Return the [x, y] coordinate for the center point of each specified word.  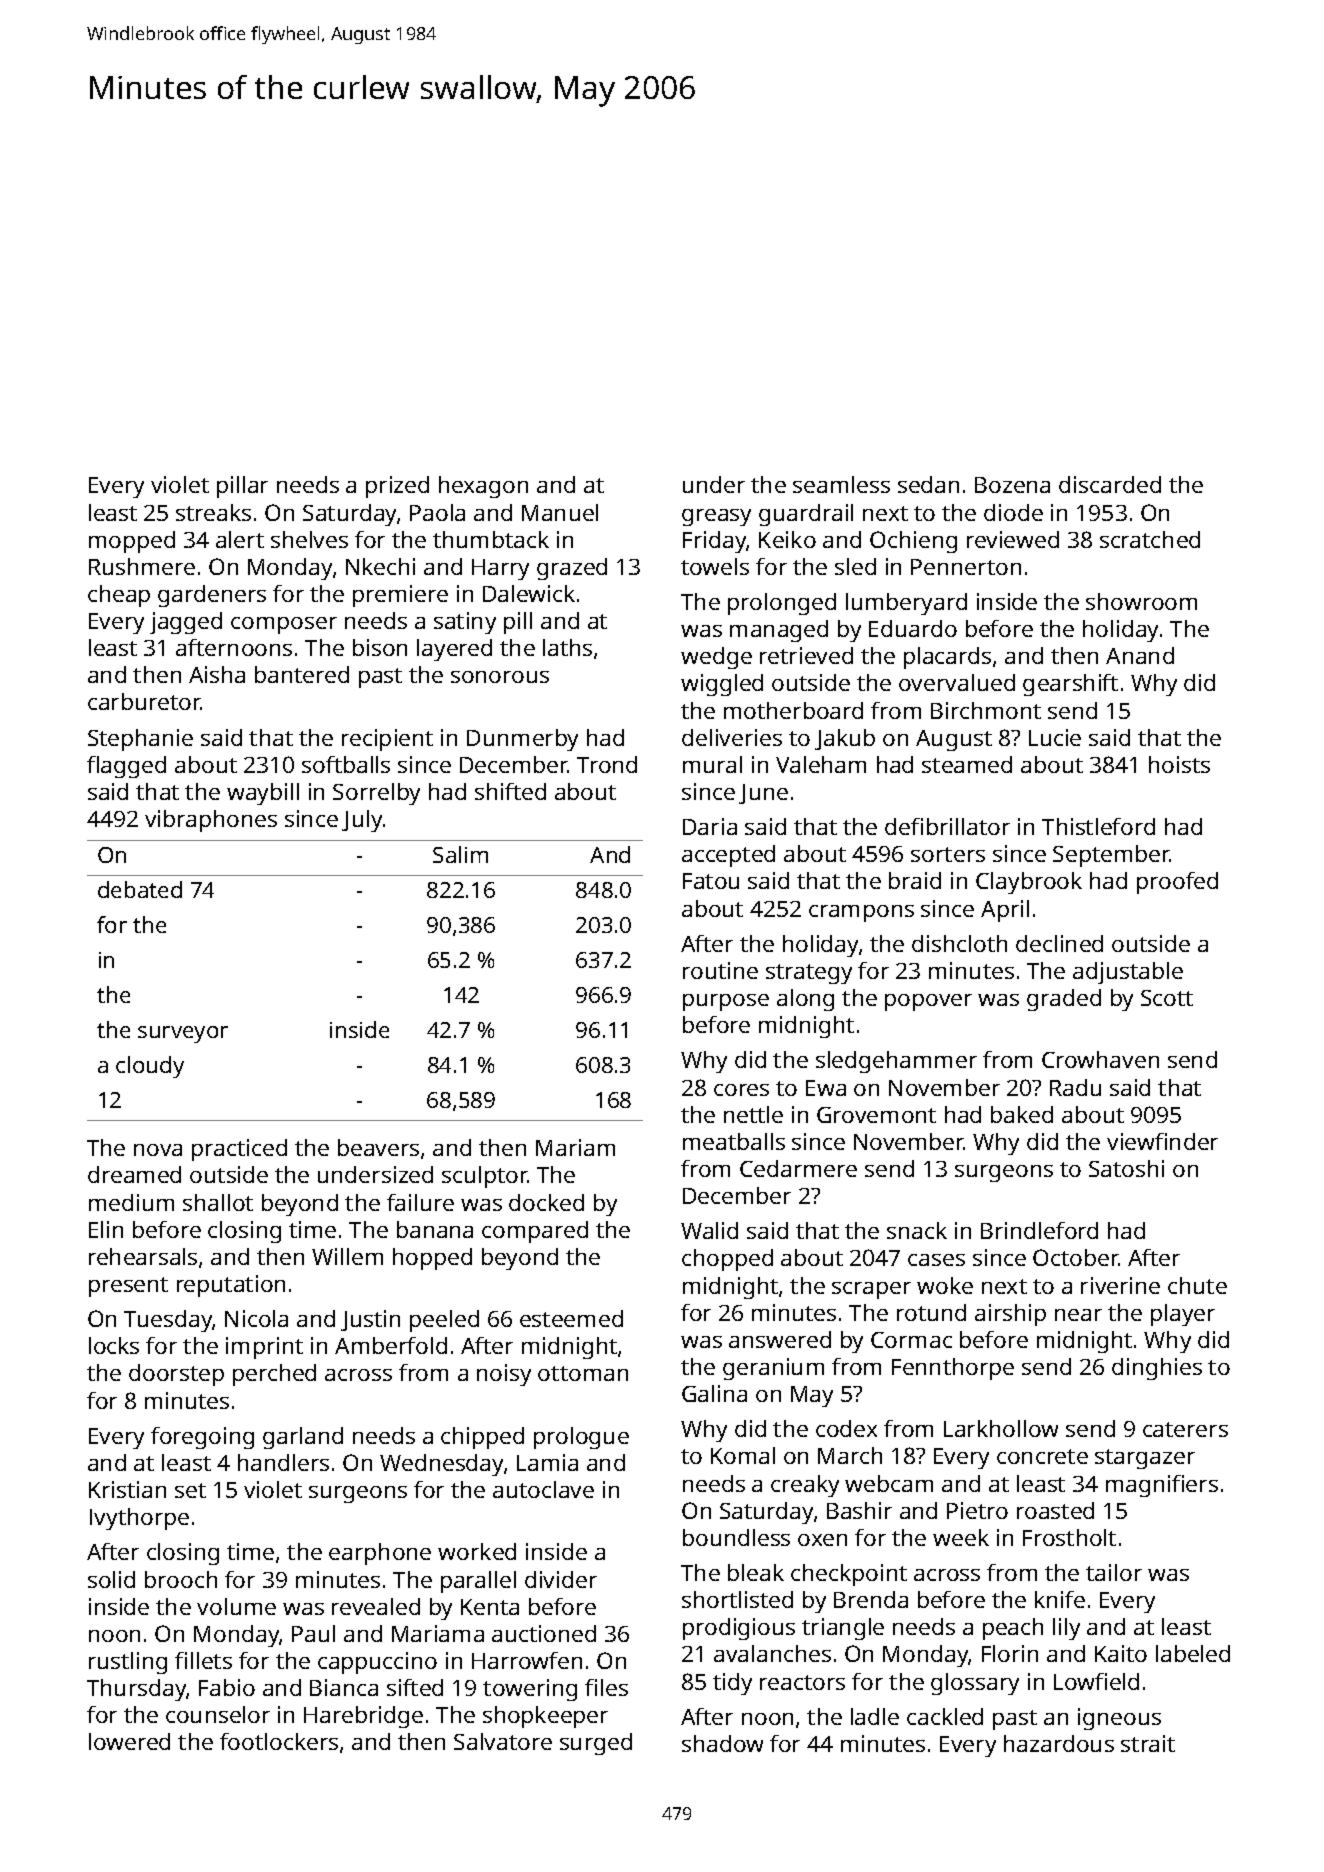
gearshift [1070, 685]
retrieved [806, 655]
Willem [347, 1256]
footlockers [279, 1741]
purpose [726, 1002]
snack [917, 1230]
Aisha [217, 674]
